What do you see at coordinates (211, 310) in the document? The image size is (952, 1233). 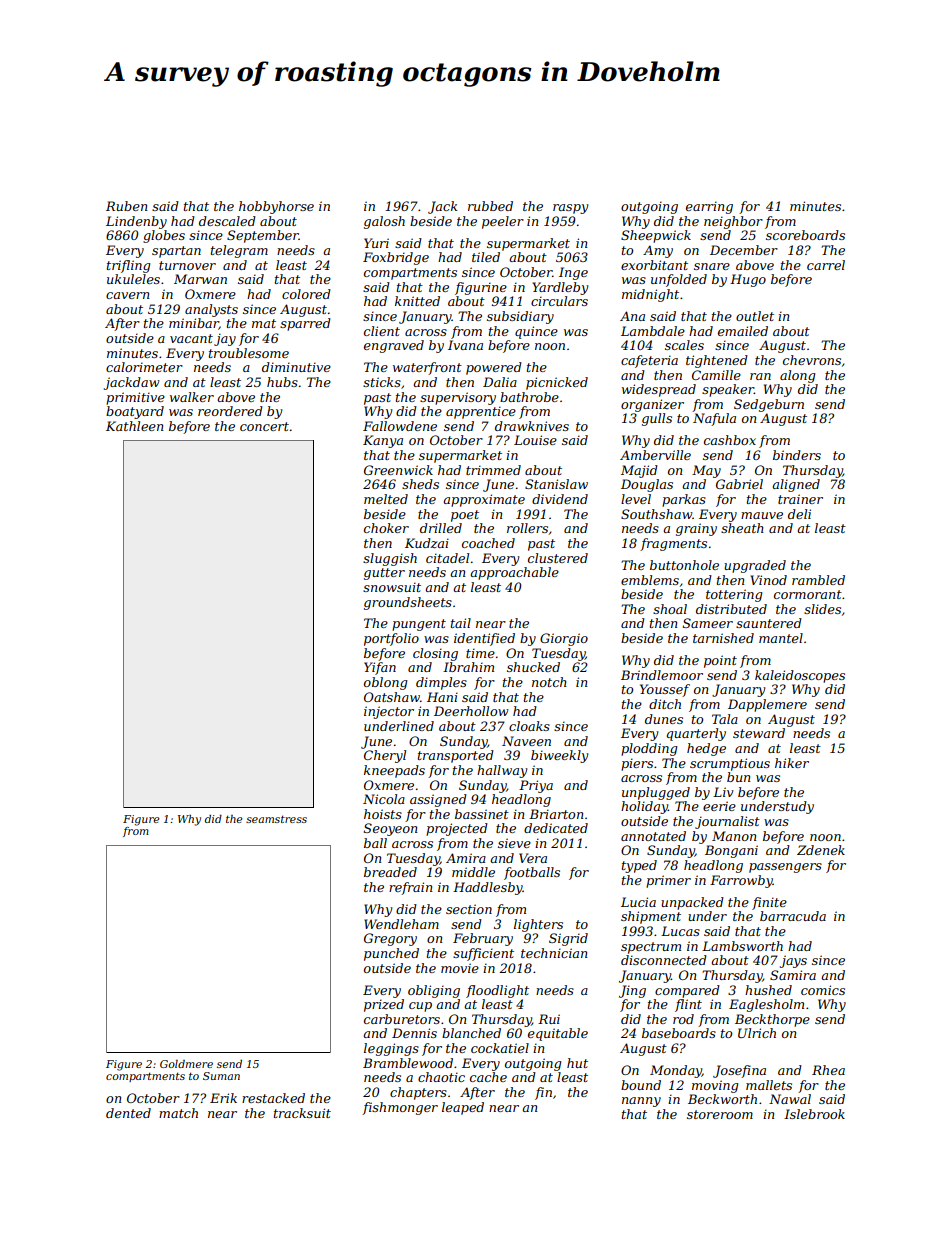 I see `analysts` at bounding box center [211, 310].
